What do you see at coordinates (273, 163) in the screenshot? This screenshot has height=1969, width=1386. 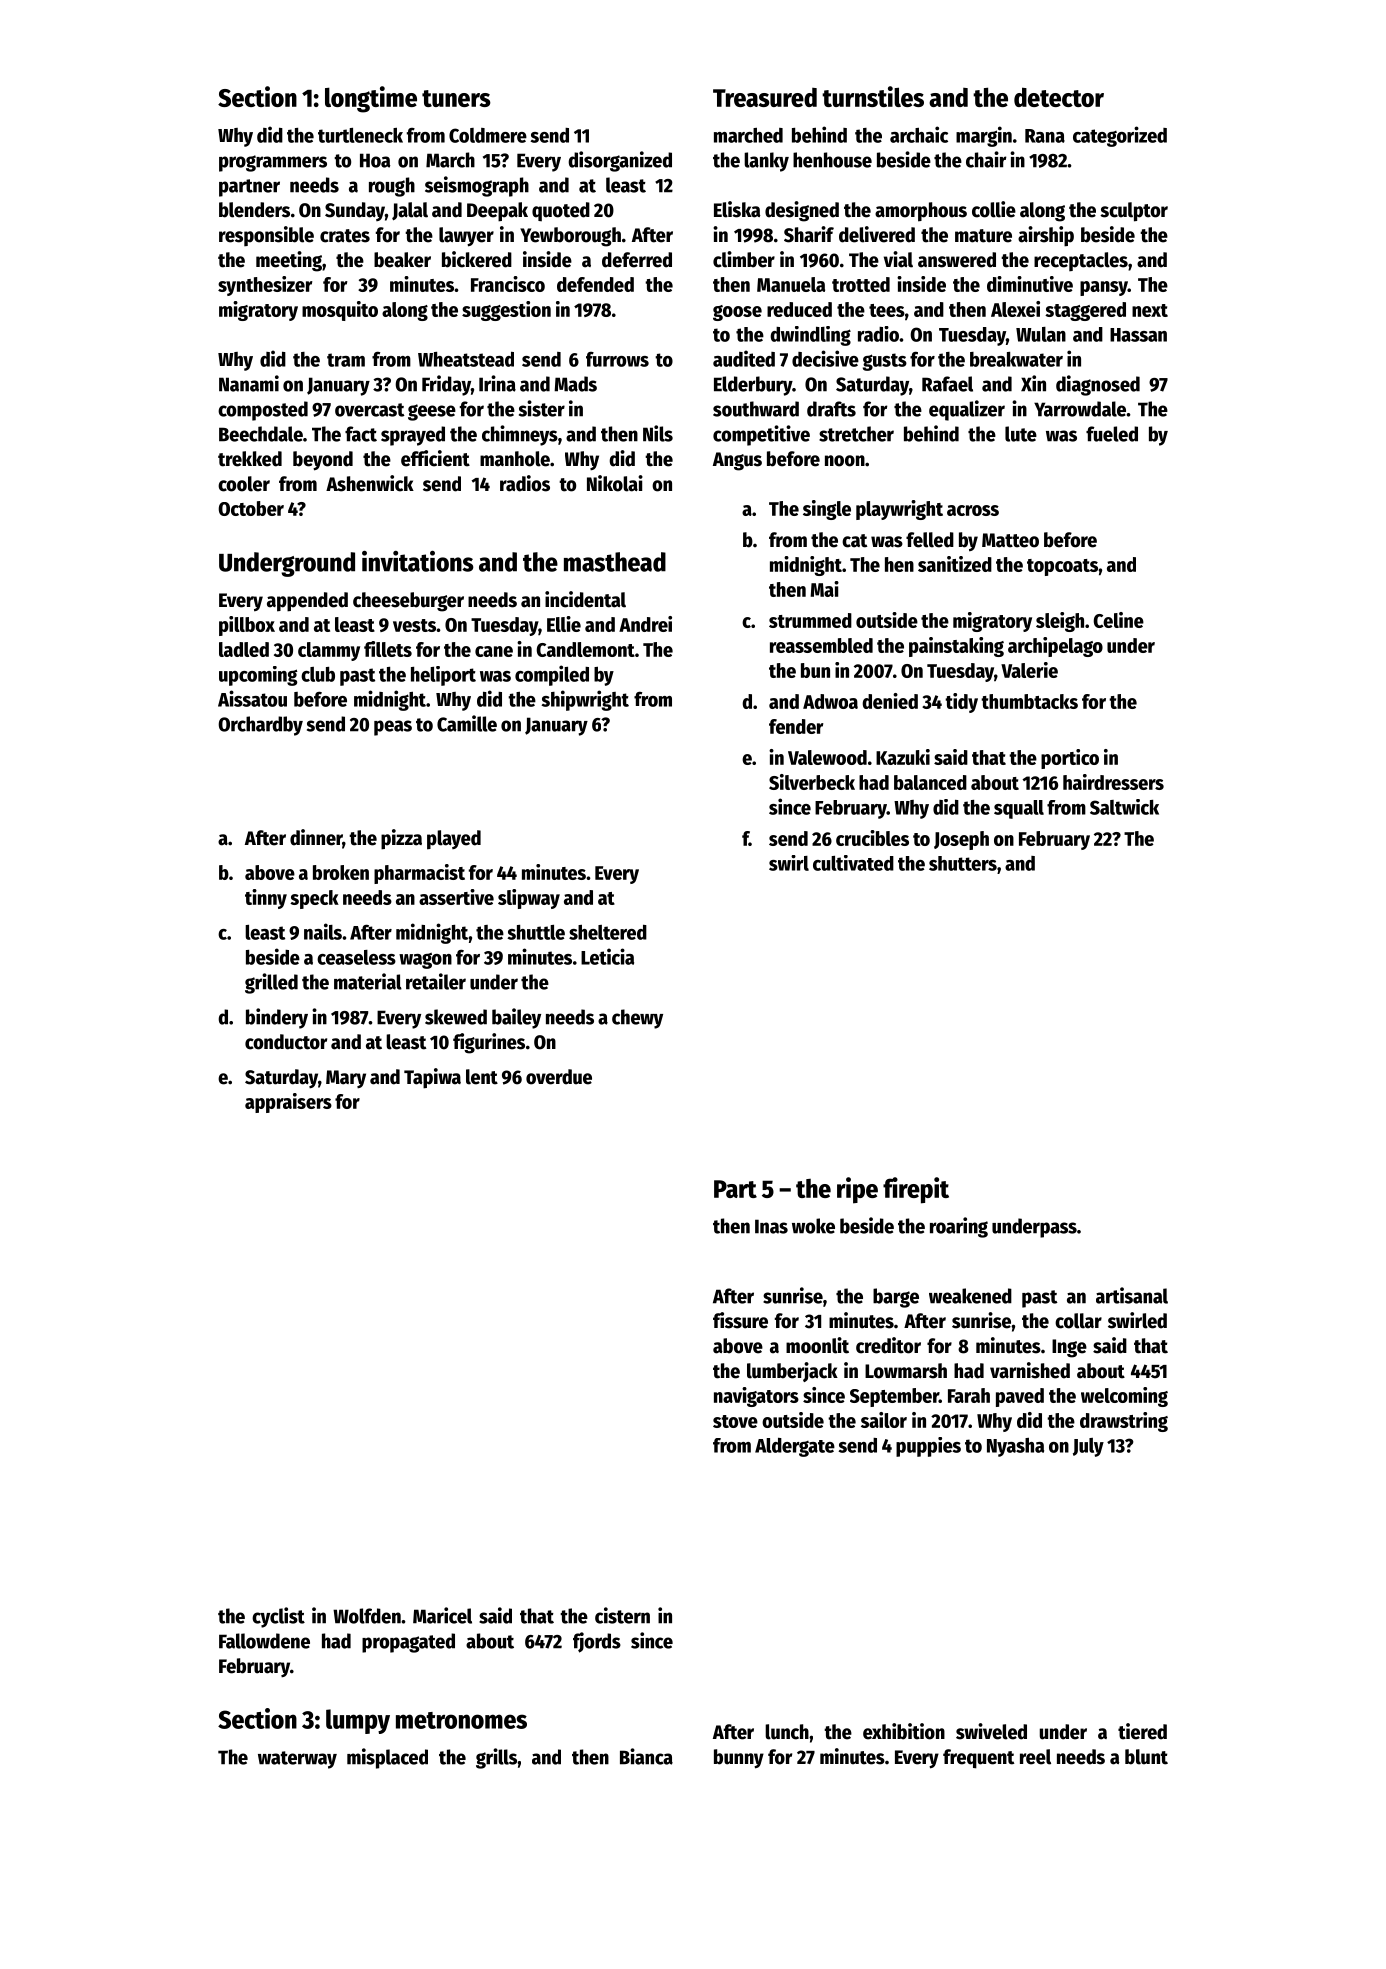 I see `programmers` at bounding box center [273, 163].
